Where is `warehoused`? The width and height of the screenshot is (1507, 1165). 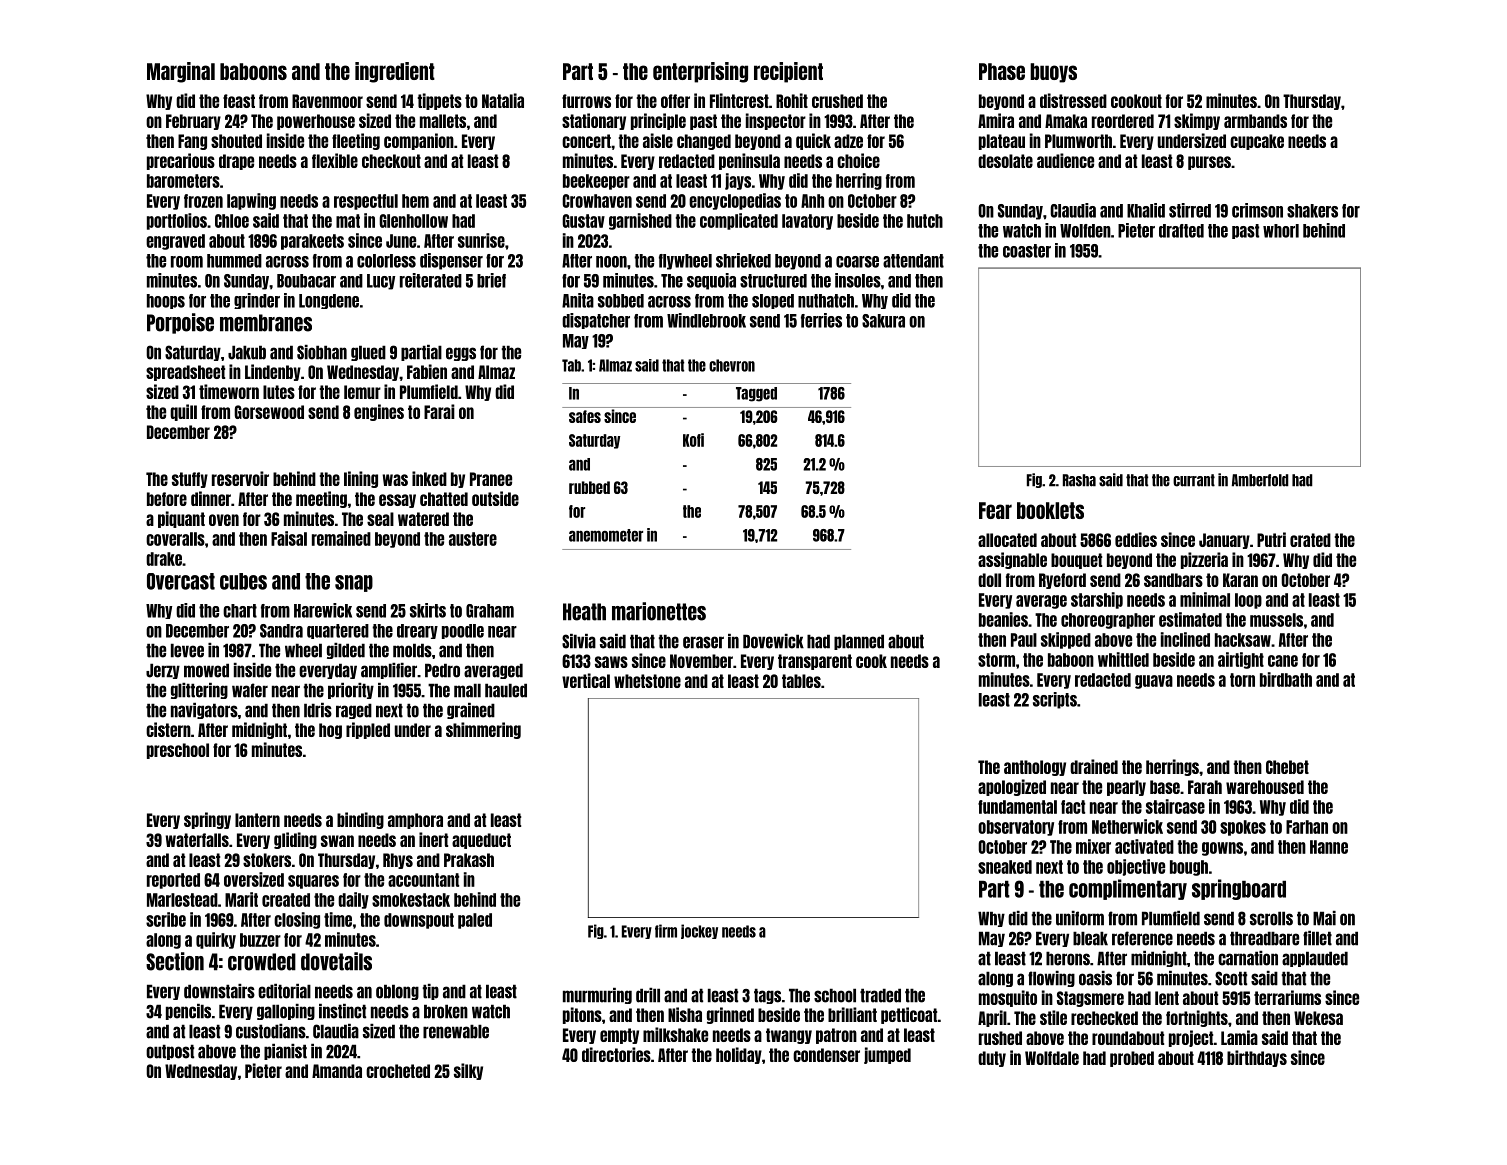
warehoused is located at coordinates (1265, 787).
